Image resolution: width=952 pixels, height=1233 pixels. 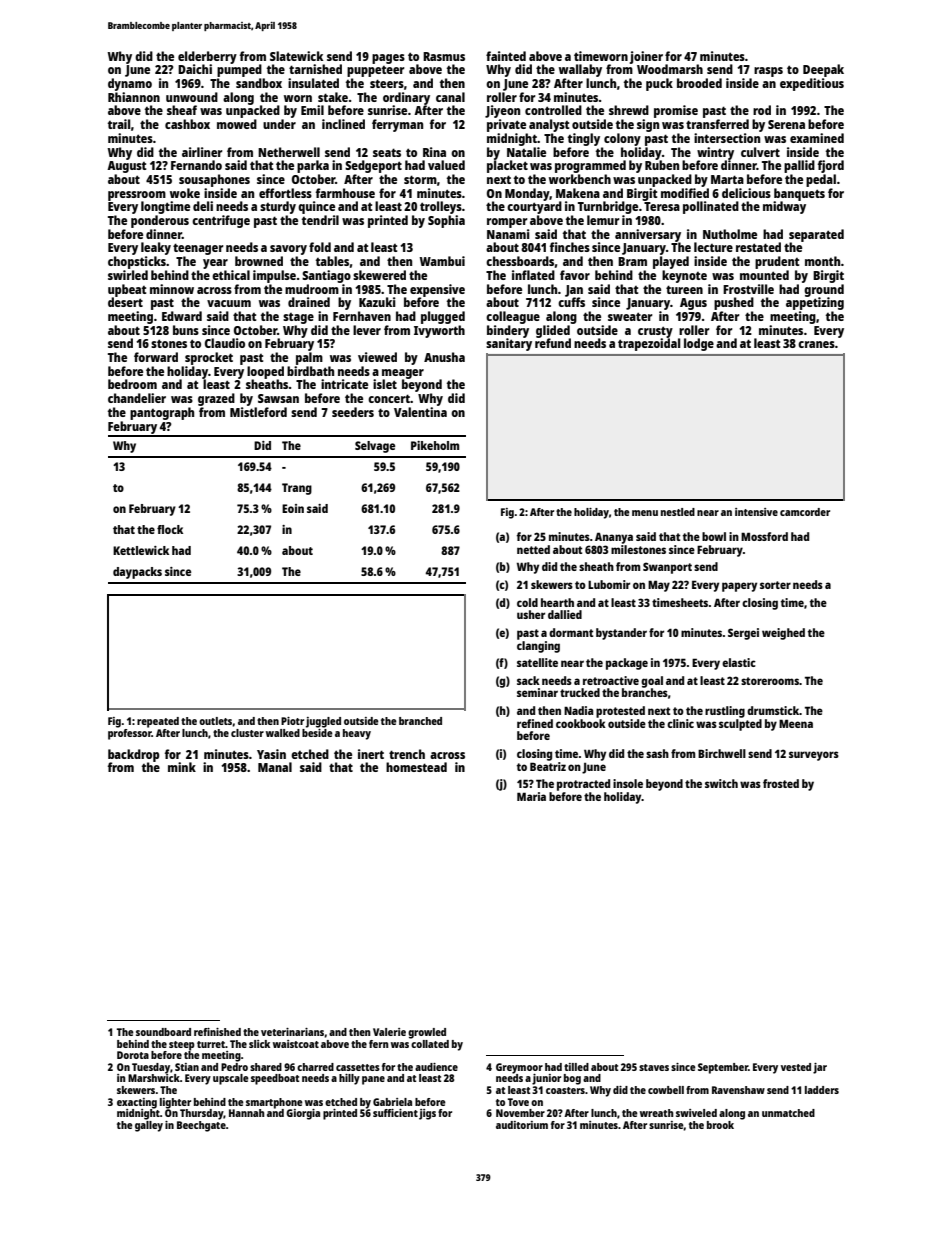 I want to click on Eoin, so click(x=293, y=508).
